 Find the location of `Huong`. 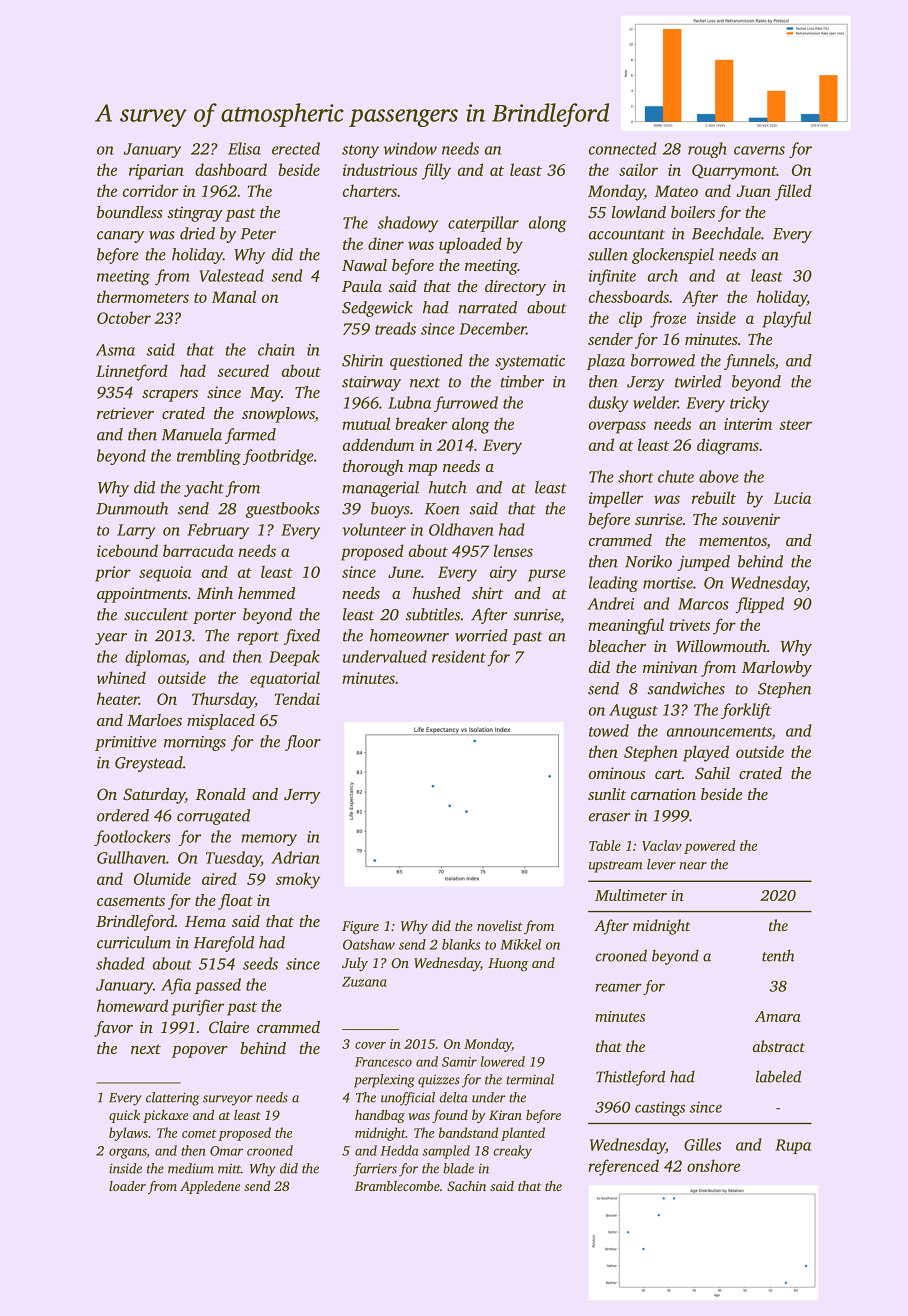

Huong is located at coordinates (508, 965).
